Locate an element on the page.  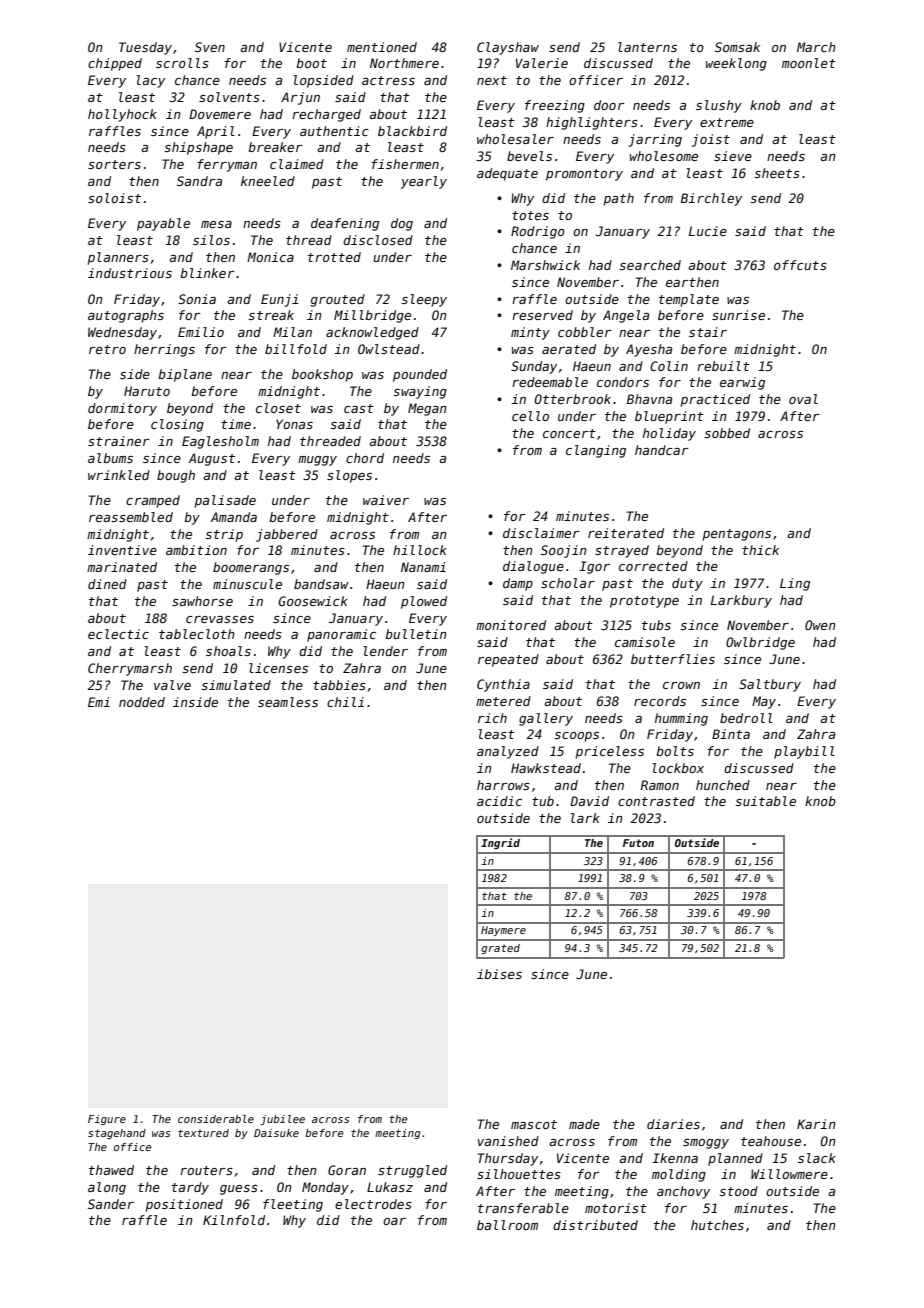
jubilee is located at coordinates (283, 1120).
